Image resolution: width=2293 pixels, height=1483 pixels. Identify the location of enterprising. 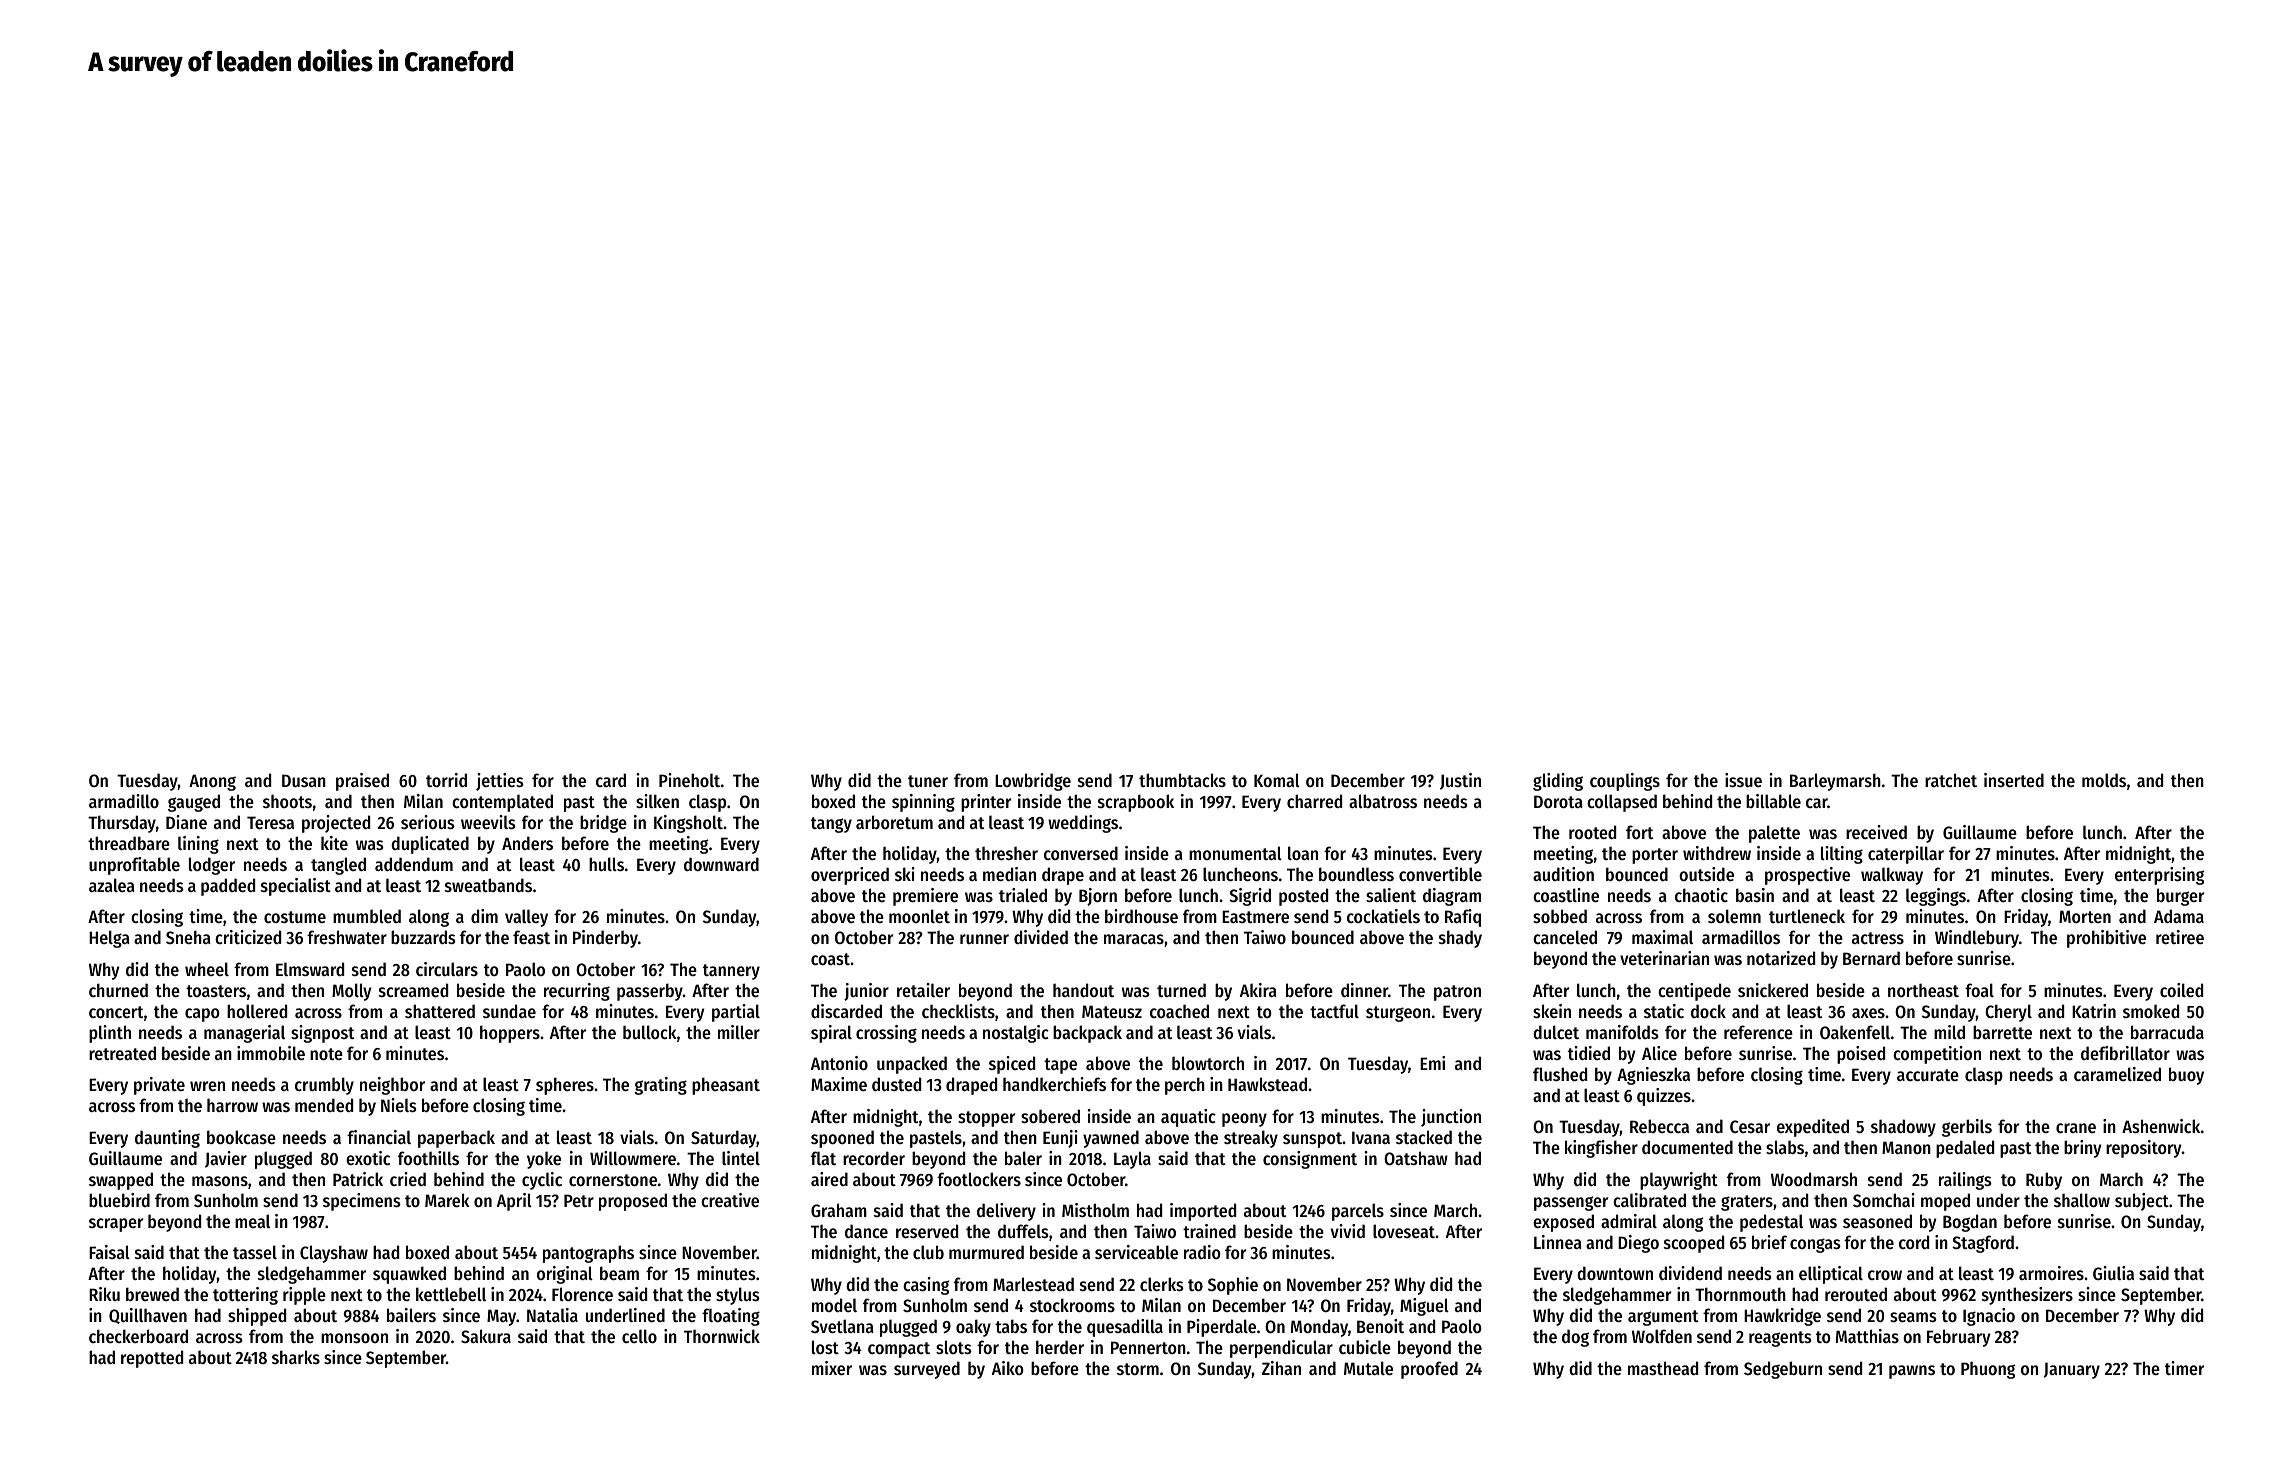
(2159, 876).
